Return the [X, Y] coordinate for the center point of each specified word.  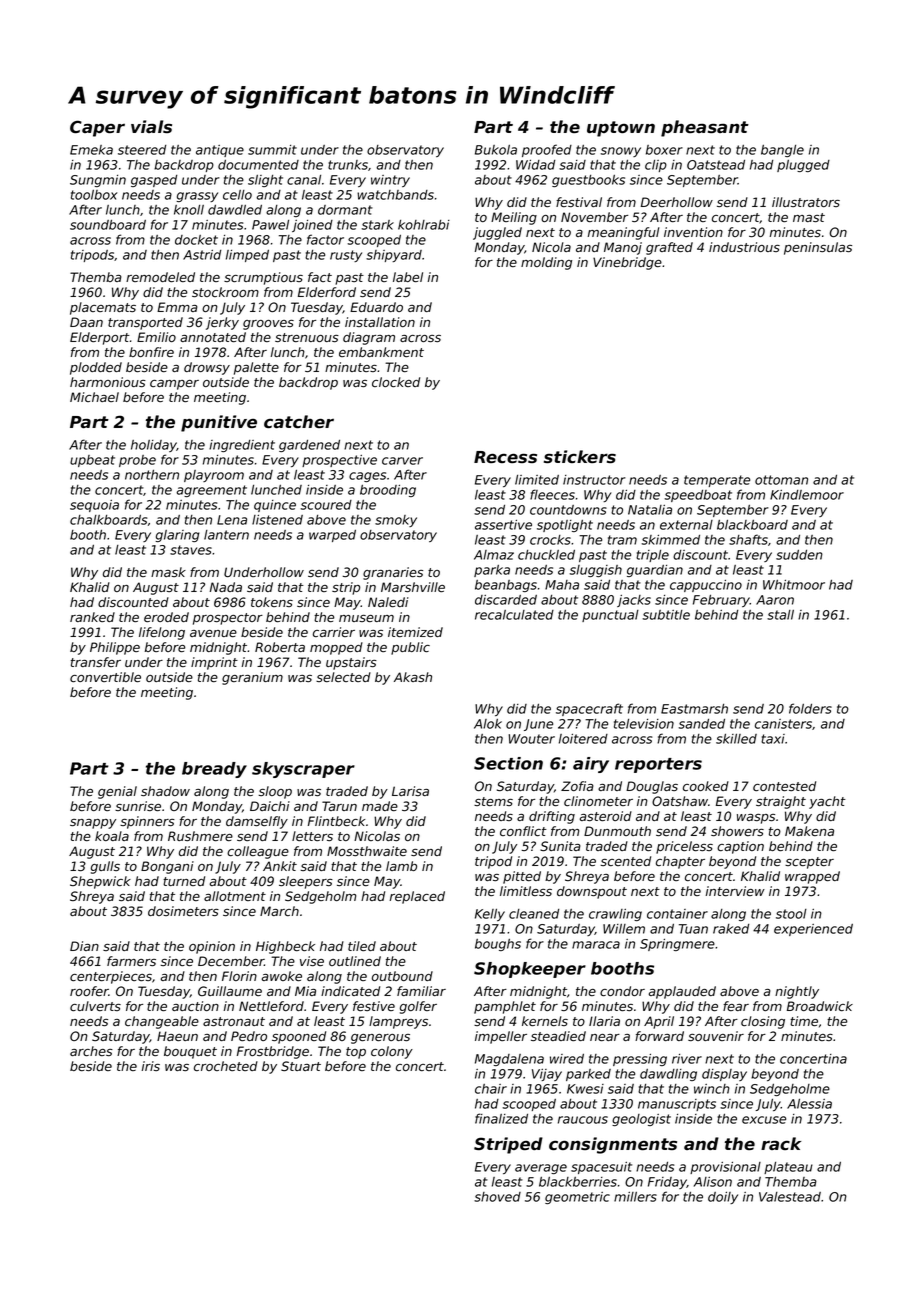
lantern [226, 535]
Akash [413, 677]
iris [151, 1066]
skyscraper [303, 770]
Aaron [775, 600]
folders [810, 708]
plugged [803, 166]
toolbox [94, 195]
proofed [547, 150]
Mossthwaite [367, 851]
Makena [809, 831]
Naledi [388, 602]
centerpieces [111, 977]
